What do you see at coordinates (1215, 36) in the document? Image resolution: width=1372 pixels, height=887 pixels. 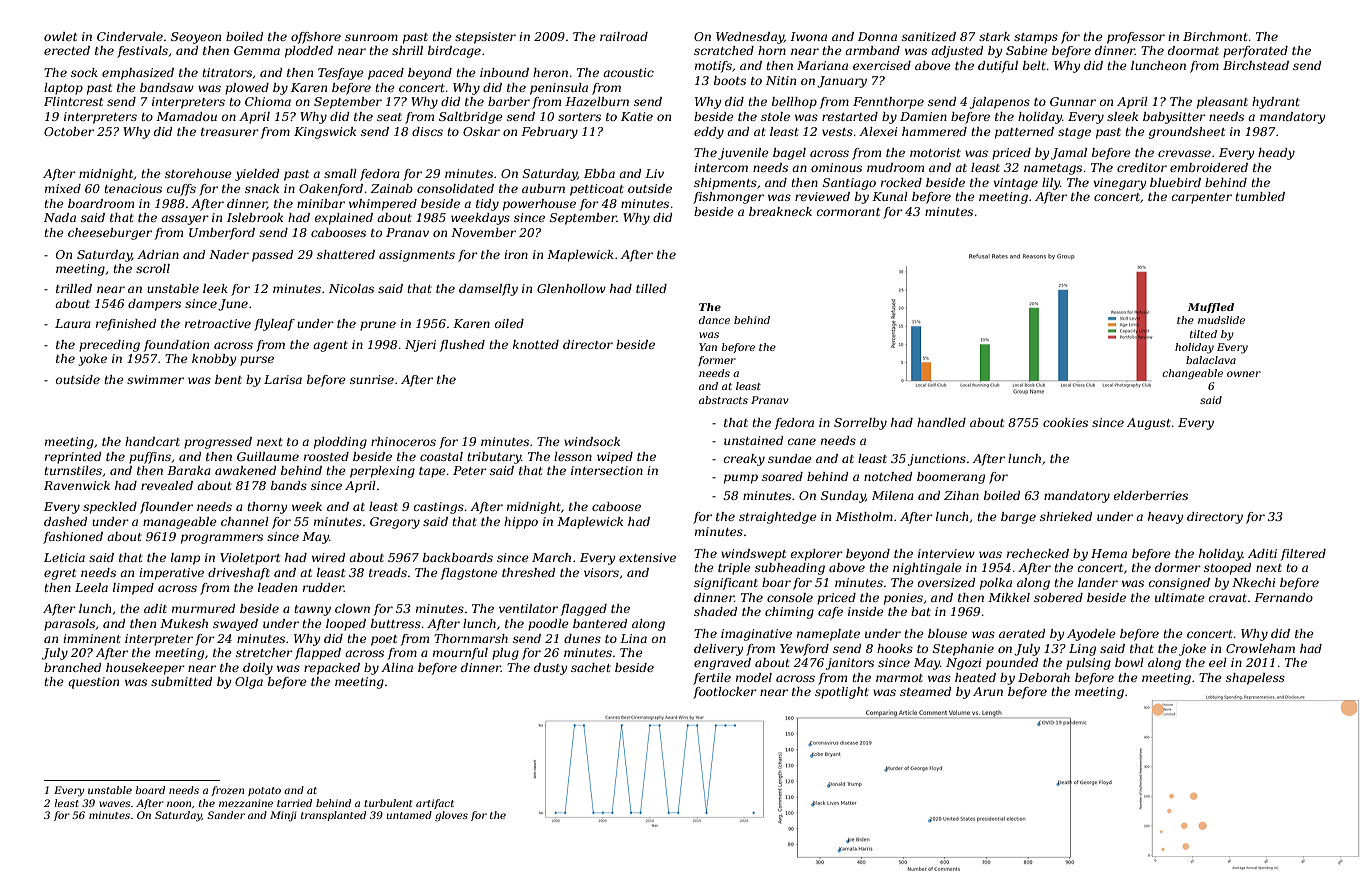 I see `Birchmont` at bounding box center [1215, 36].
